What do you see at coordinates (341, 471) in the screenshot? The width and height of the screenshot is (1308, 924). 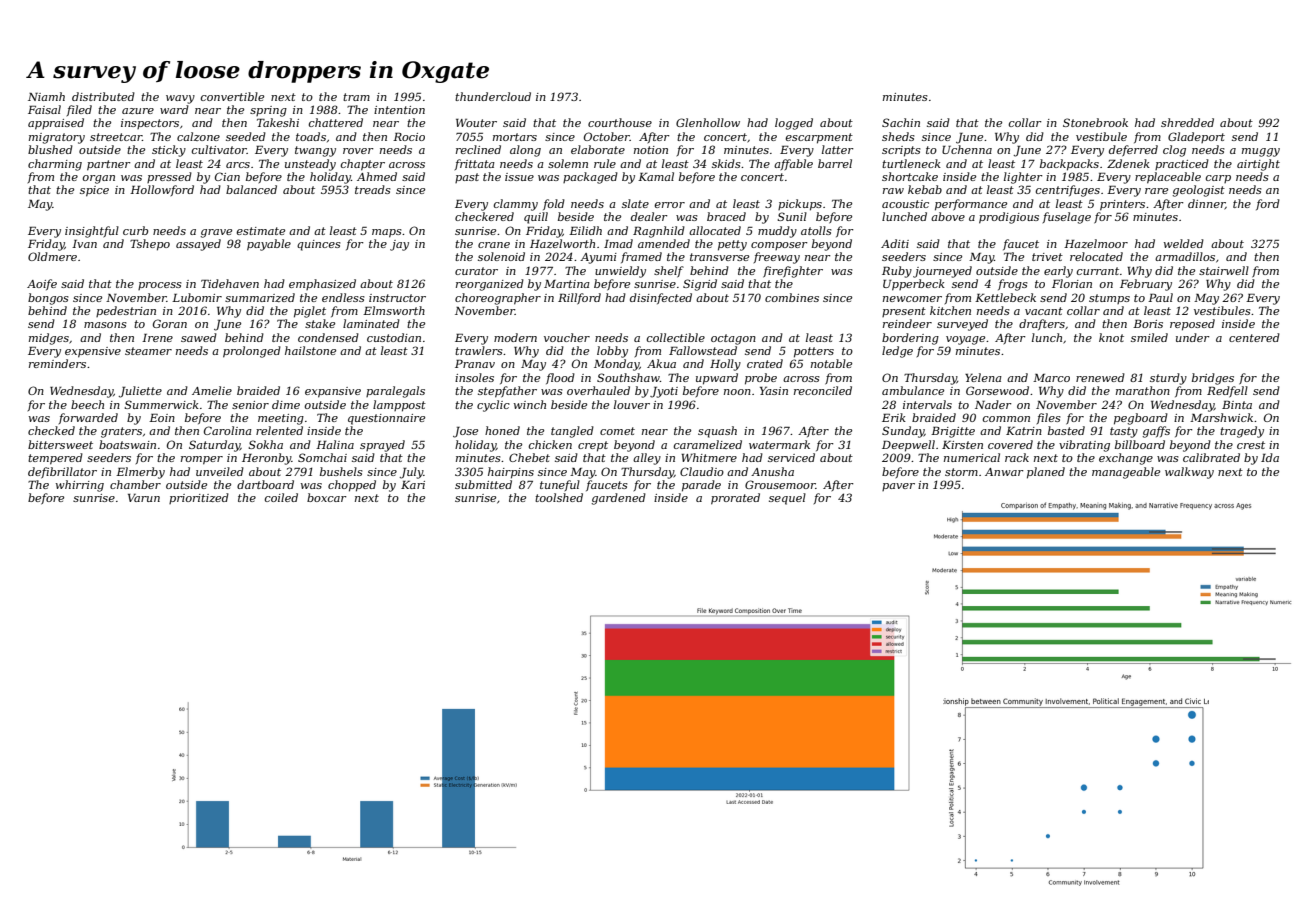 I see `bushels` at bounding box center [341, 471].
